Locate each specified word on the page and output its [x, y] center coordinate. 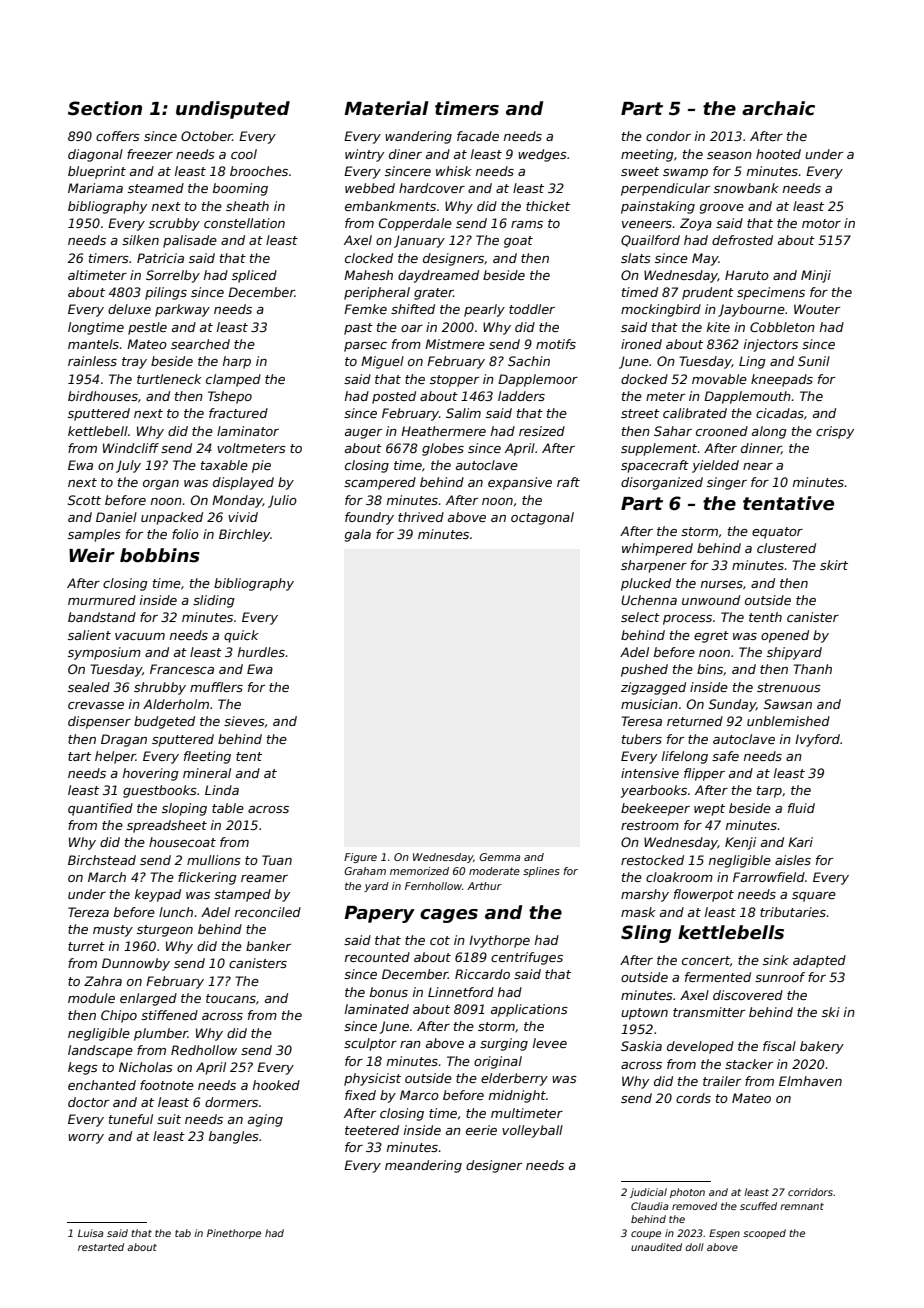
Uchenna [649, 600]
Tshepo [230, 397]
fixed [360, 1095]
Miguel [382, 362]
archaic [778, 108]
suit [169, 1119]
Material [386, 108]
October [207, 136]
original [498, 1062]
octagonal [542, 518]
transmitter [709, 1012]
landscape [100, 1051]
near [758, 466]
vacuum [140, 636]
